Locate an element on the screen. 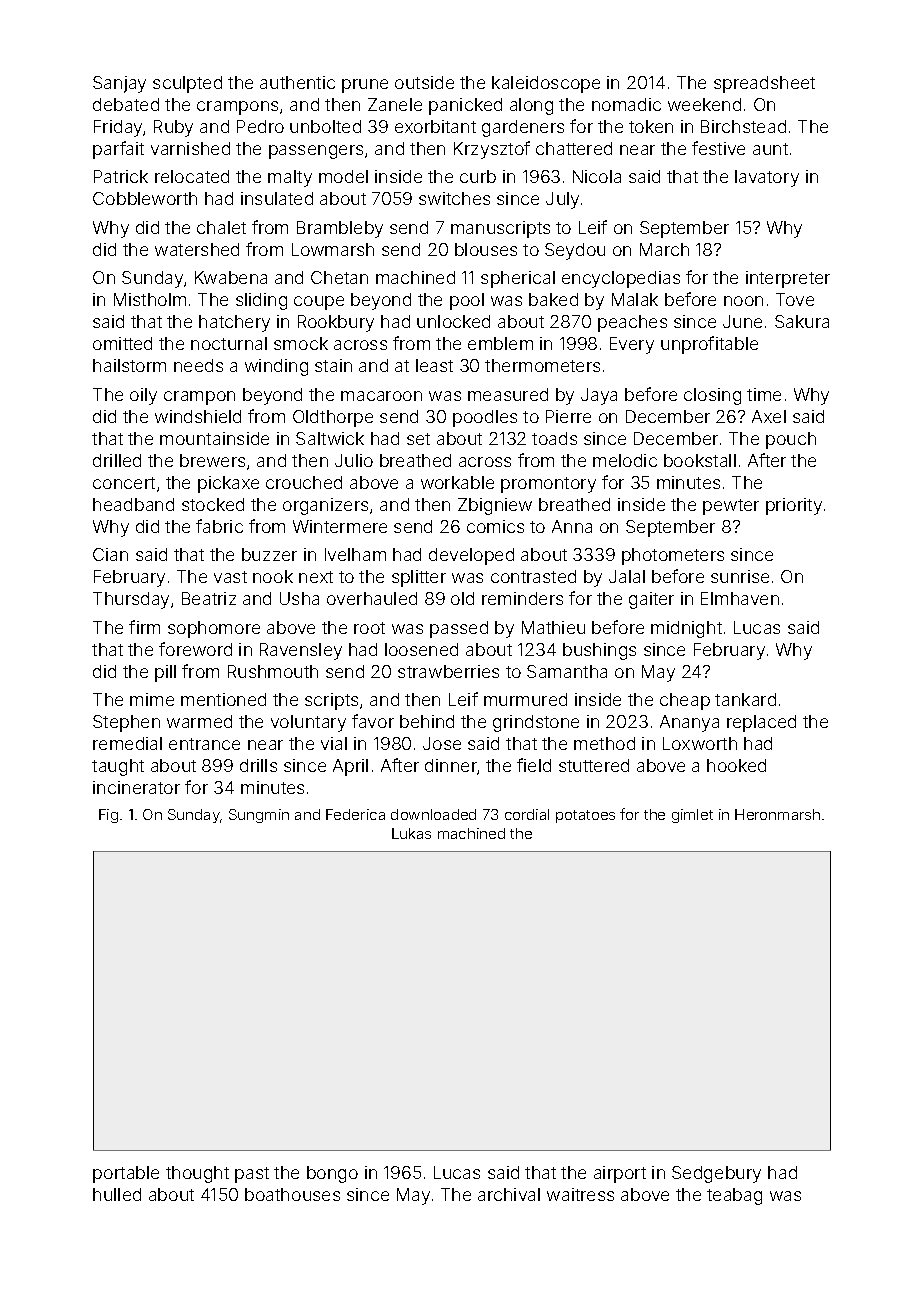 The width and height of the screenshot is (924, 1308). Heronmarsh is located at coordinates (777, 814).
